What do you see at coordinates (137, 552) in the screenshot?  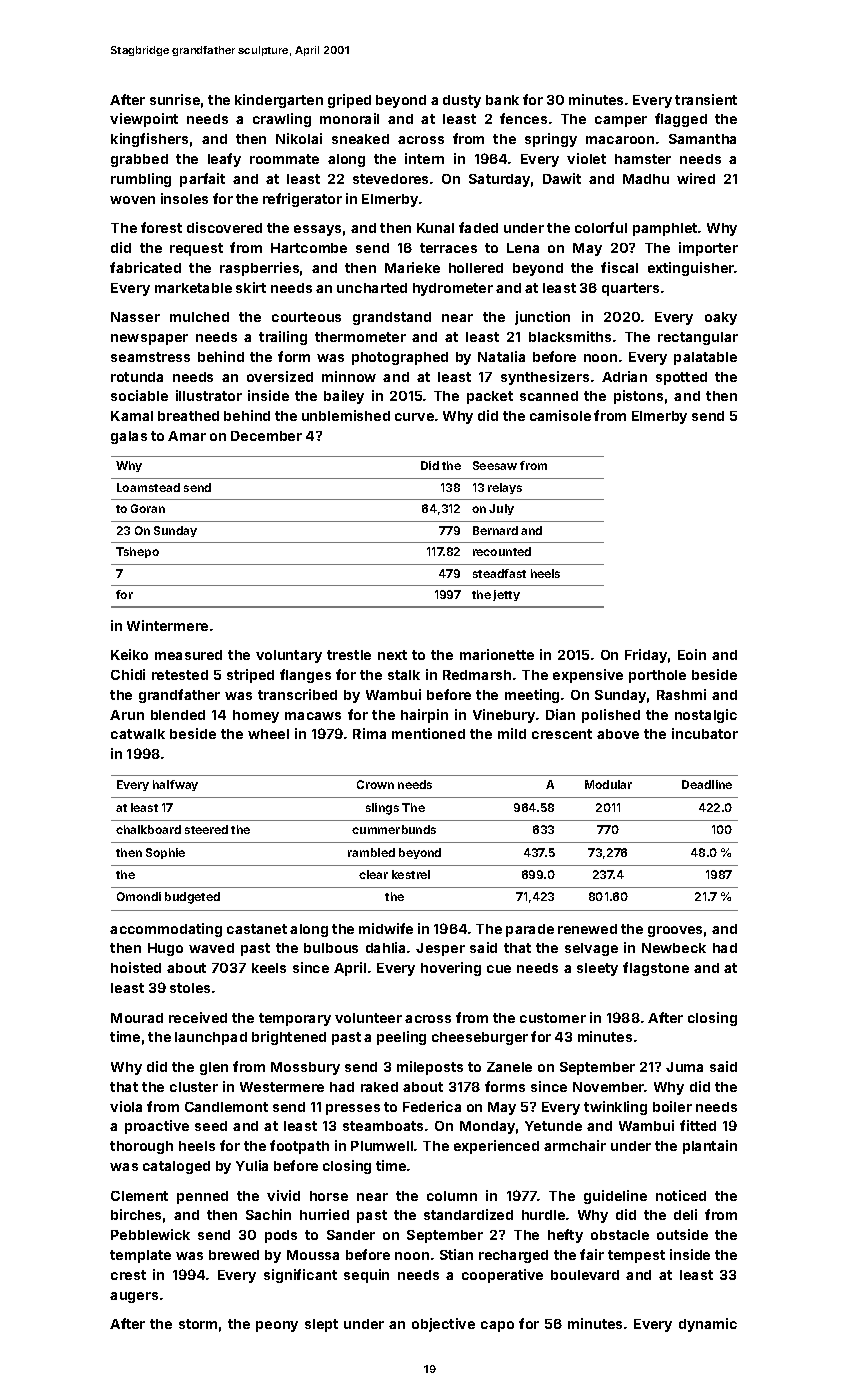 I see `Tshepo` at bounding box center [137, 552].
